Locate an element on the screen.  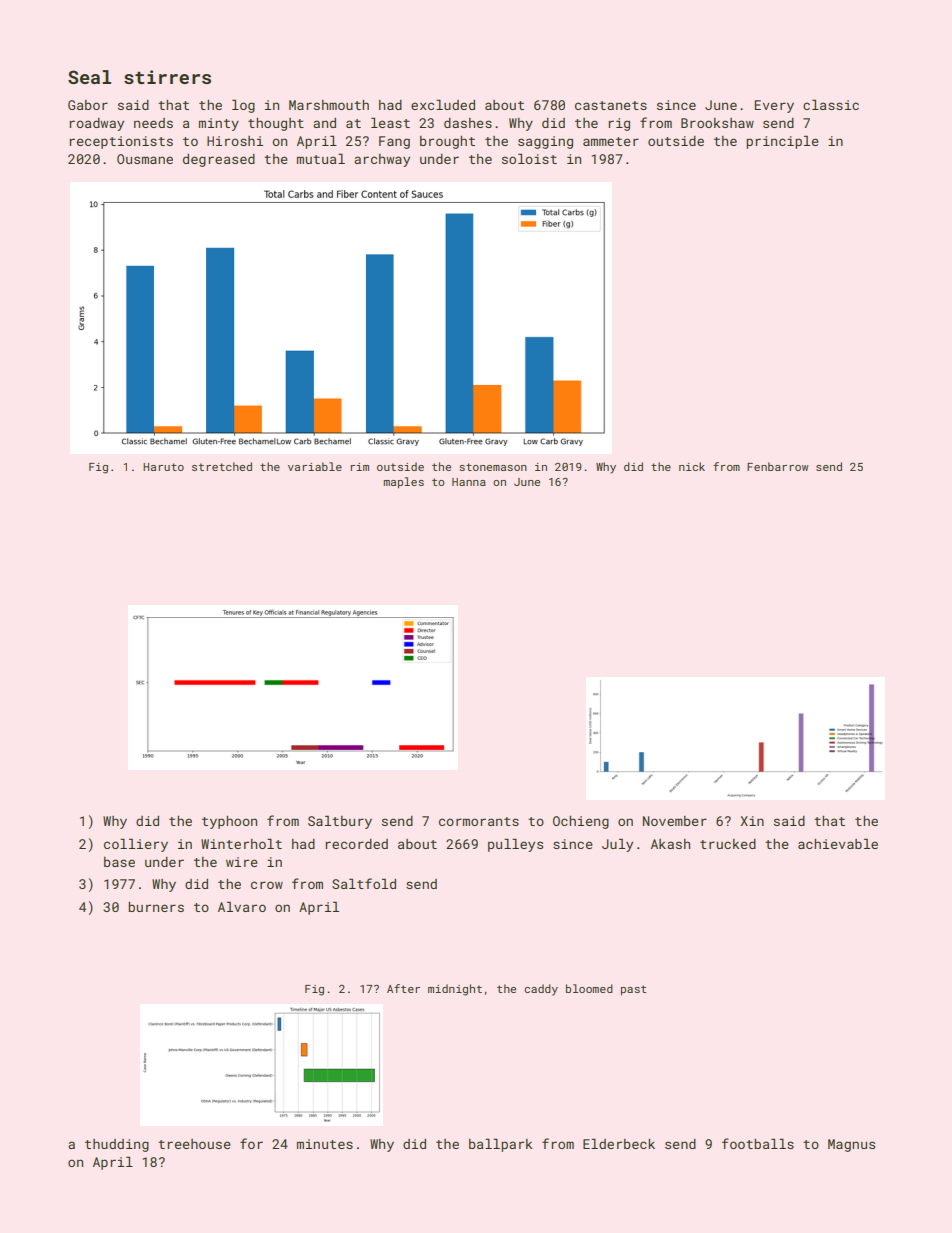
soloist is located at coordinates (529, 158).
